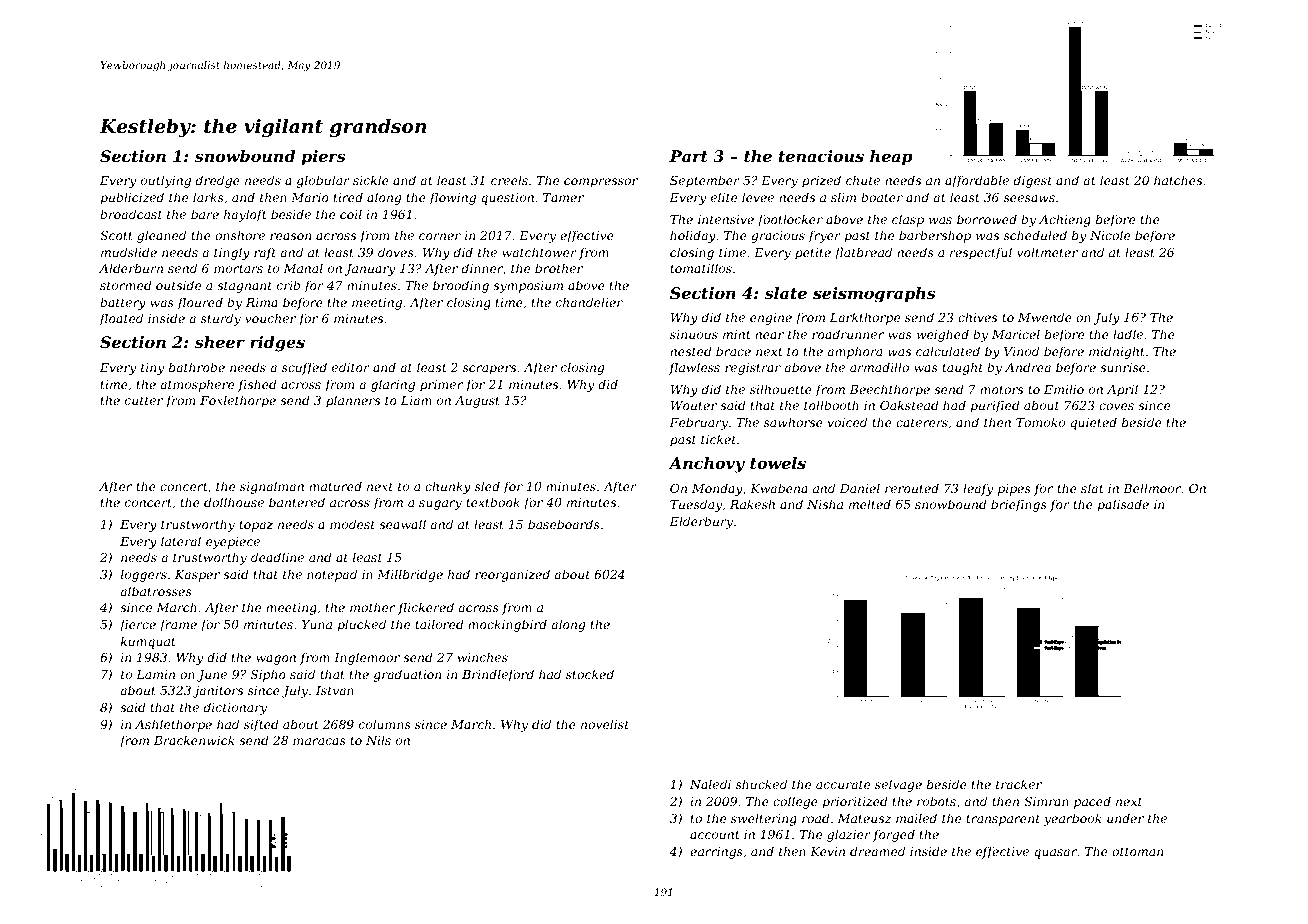 The image size is (1308, 924). I want to click on barbershop, so click(935, 236).
